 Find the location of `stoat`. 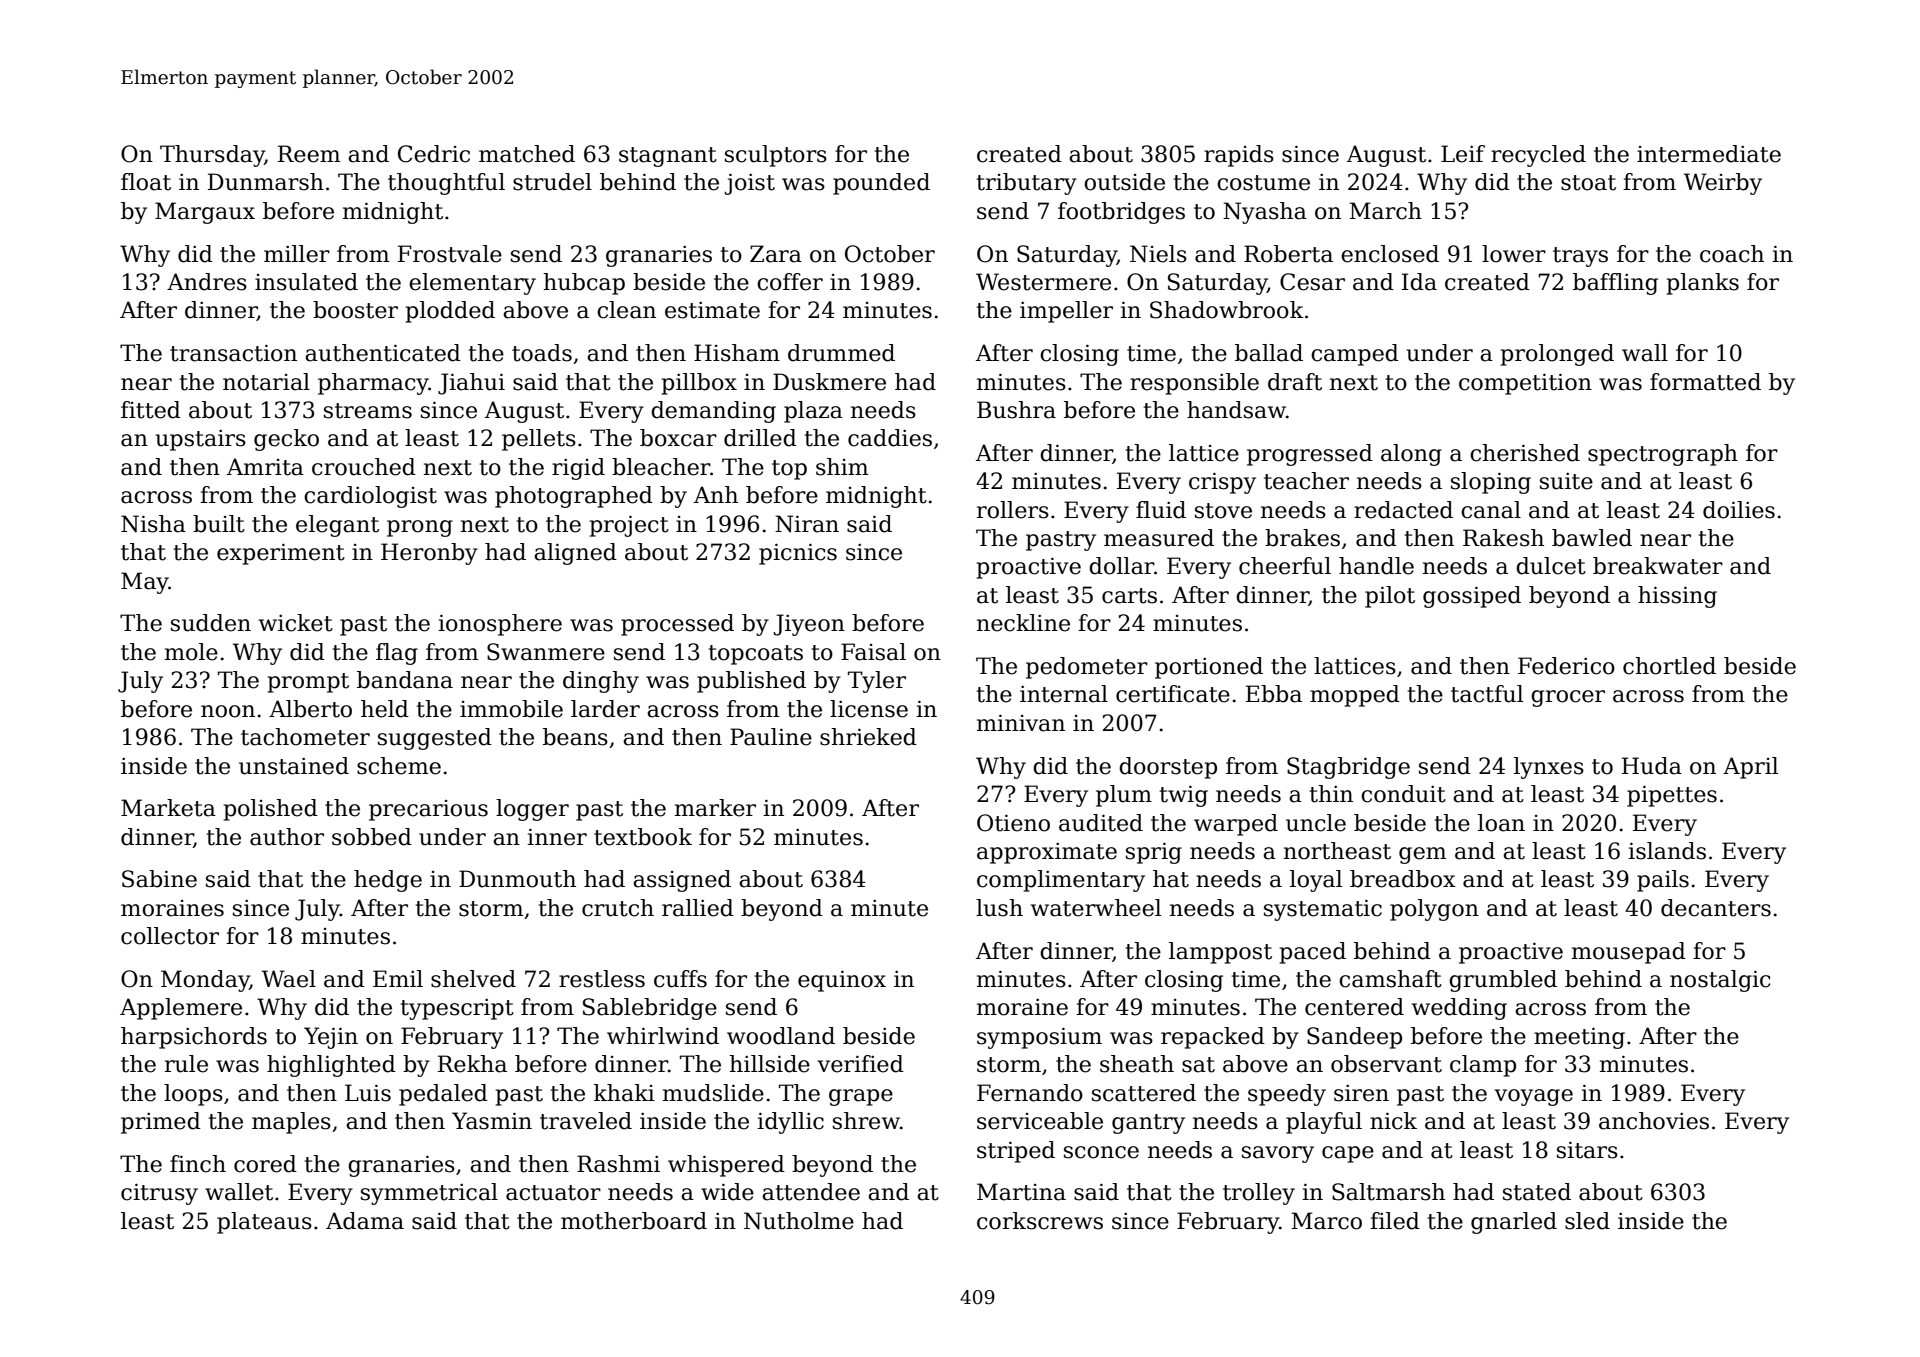

stoat is located at coordinates (1588, 183).
